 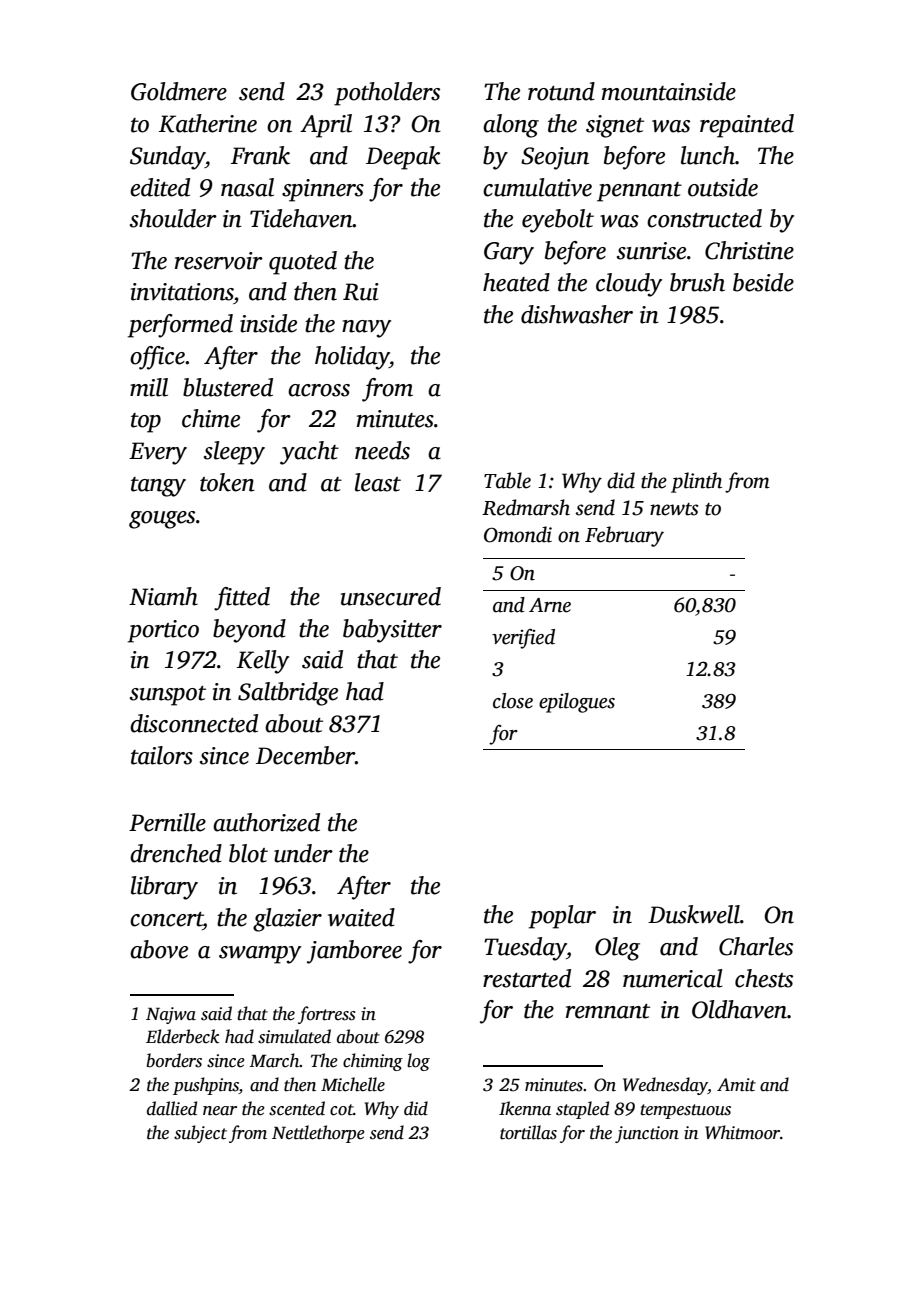 What do you see at coordinates (516, 282) in the image?
I see `heated` at bounding box center [516, 282].
